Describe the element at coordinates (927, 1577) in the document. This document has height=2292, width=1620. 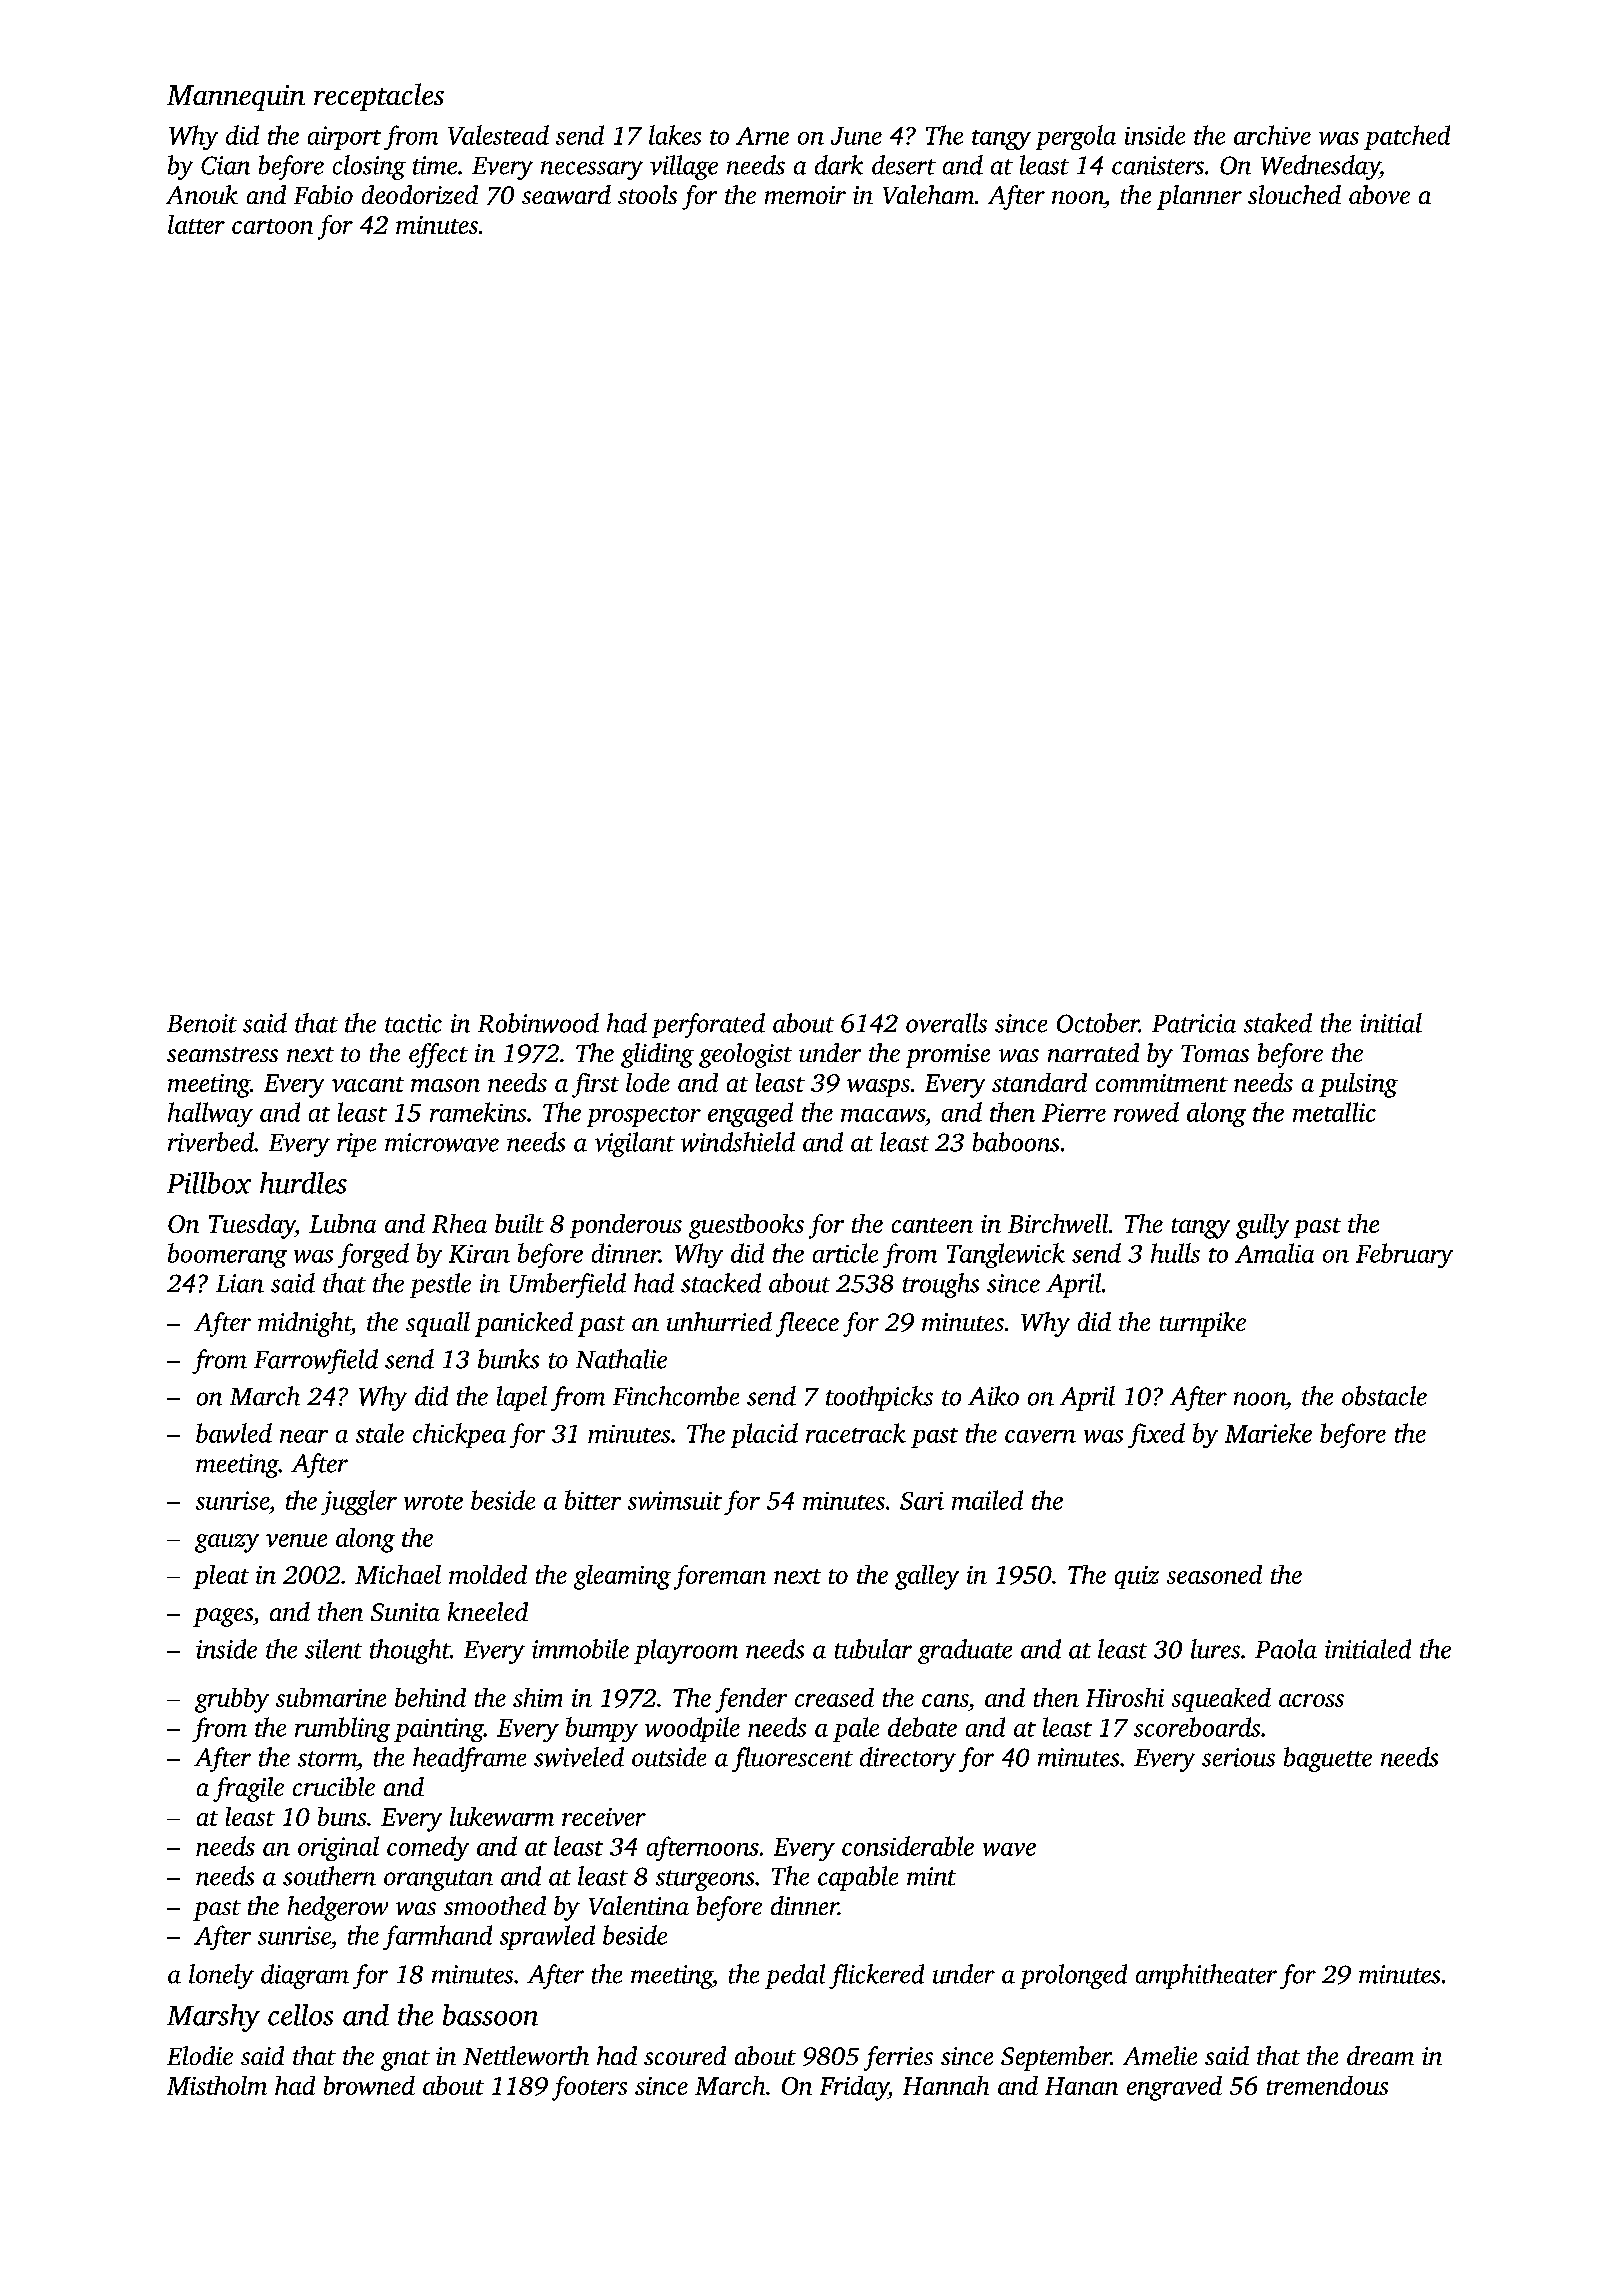
I see `galley` at that location.
